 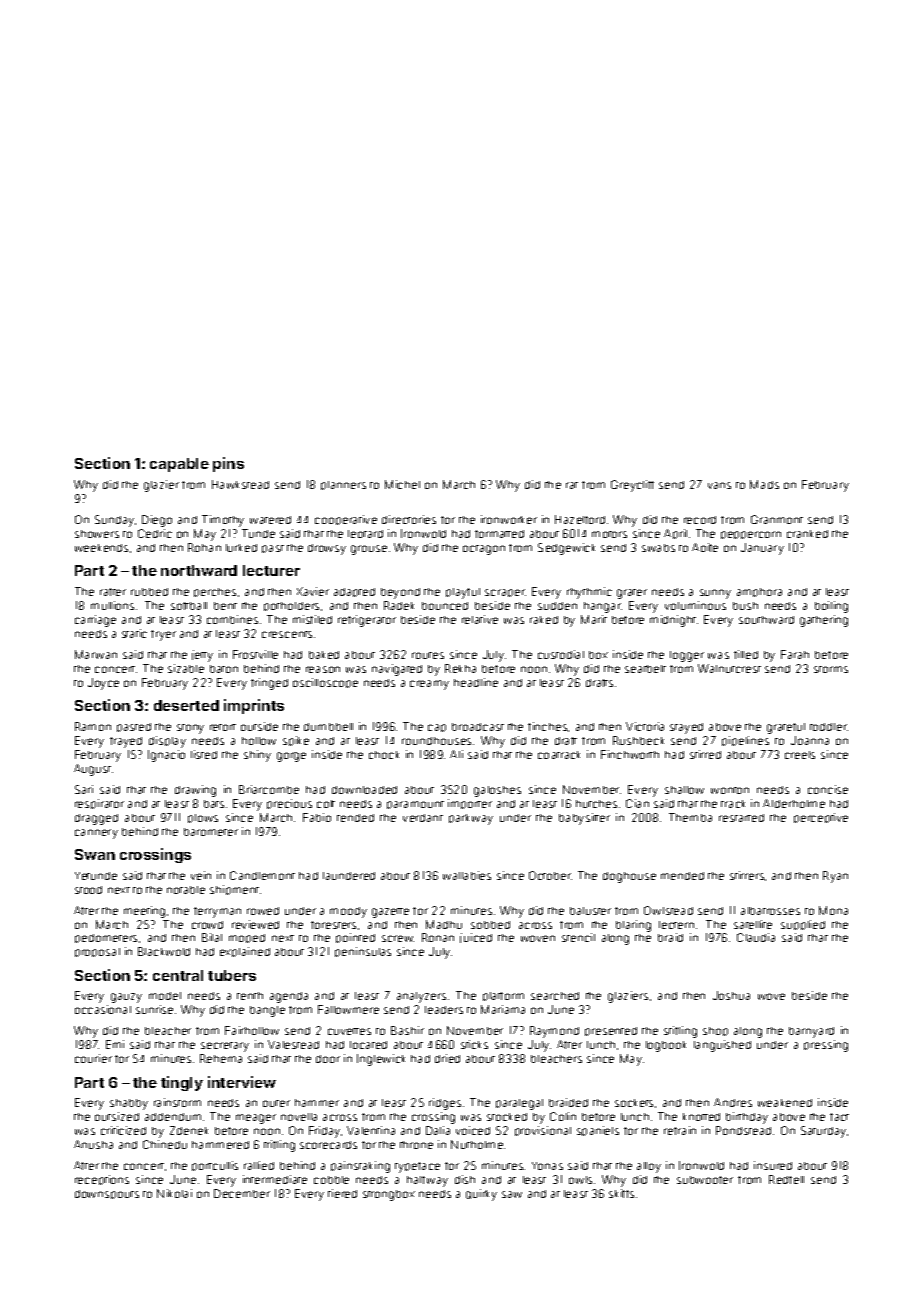 What do you see at coordinates (705, 1180) in the screenshot?
I see `subwoofer` at bounding box center [705, 1180].
